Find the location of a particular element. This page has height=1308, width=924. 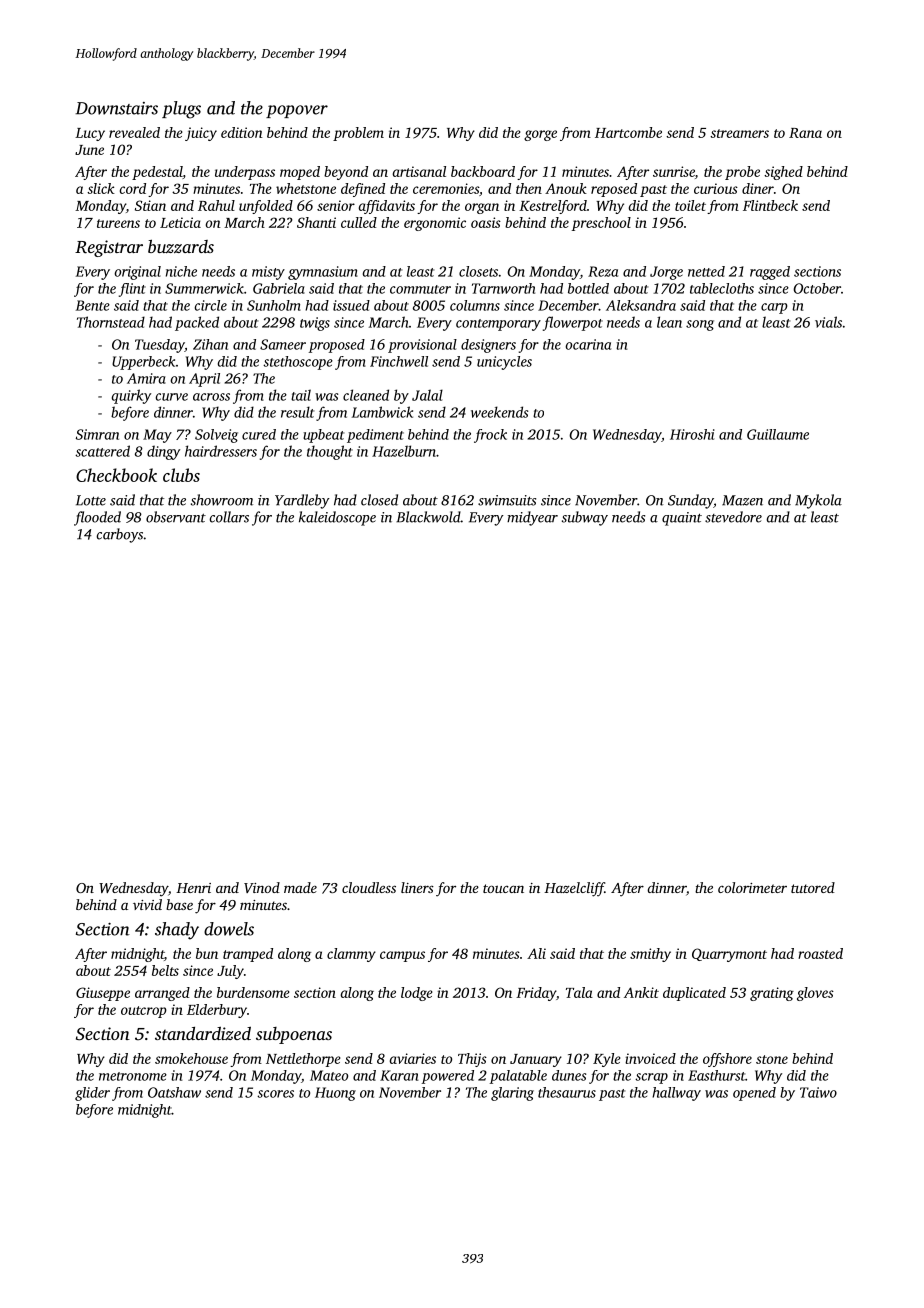

Lucy is located at coordinates (90, 134).
